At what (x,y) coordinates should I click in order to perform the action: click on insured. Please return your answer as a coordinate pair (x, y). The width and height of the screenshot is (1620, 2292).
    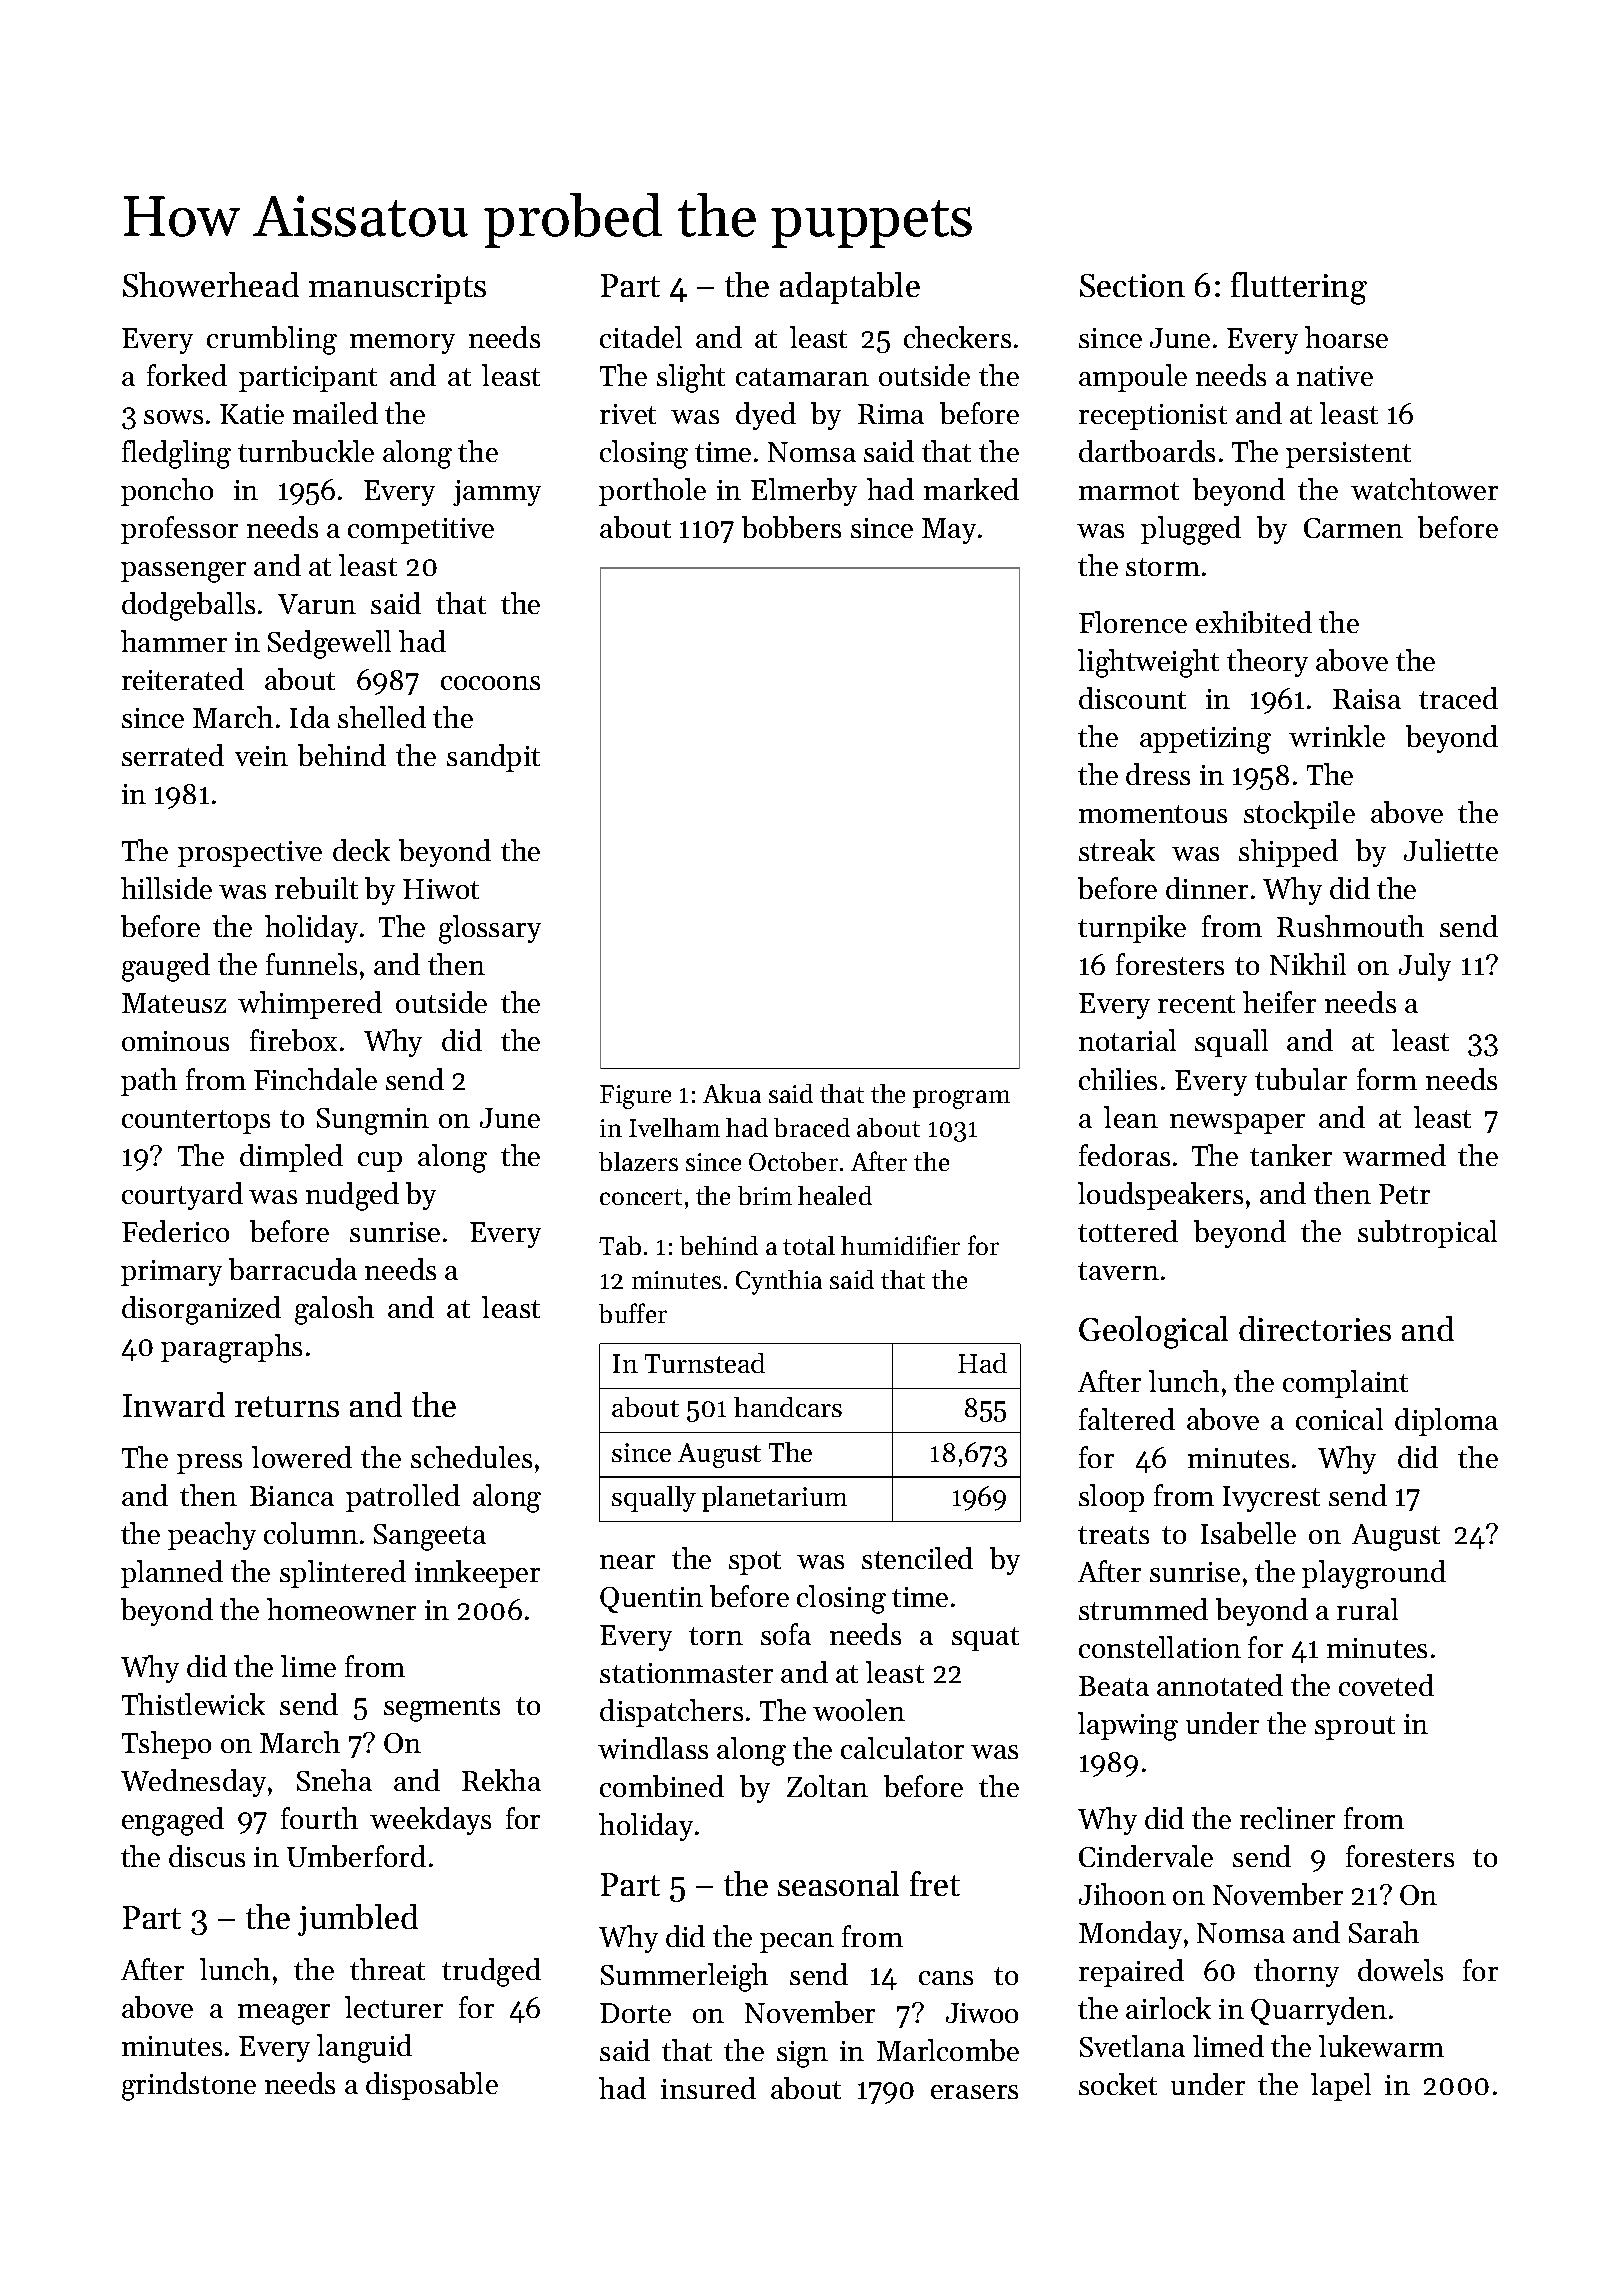
    Looking at the image, I should click on (708, 2088).
